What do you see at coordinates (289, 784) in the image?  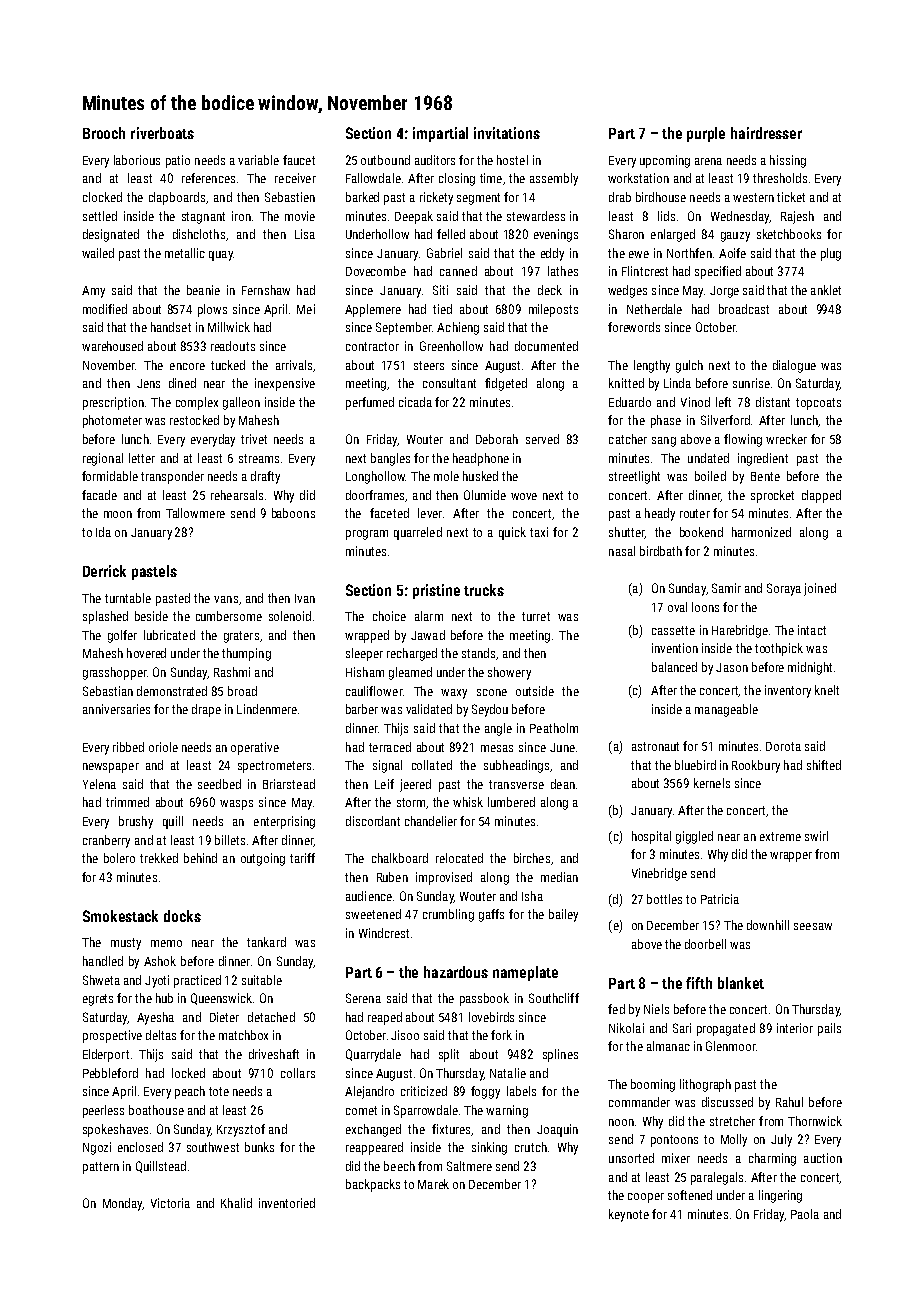 I see `Briarstead` at bounding box center [289, 784].
